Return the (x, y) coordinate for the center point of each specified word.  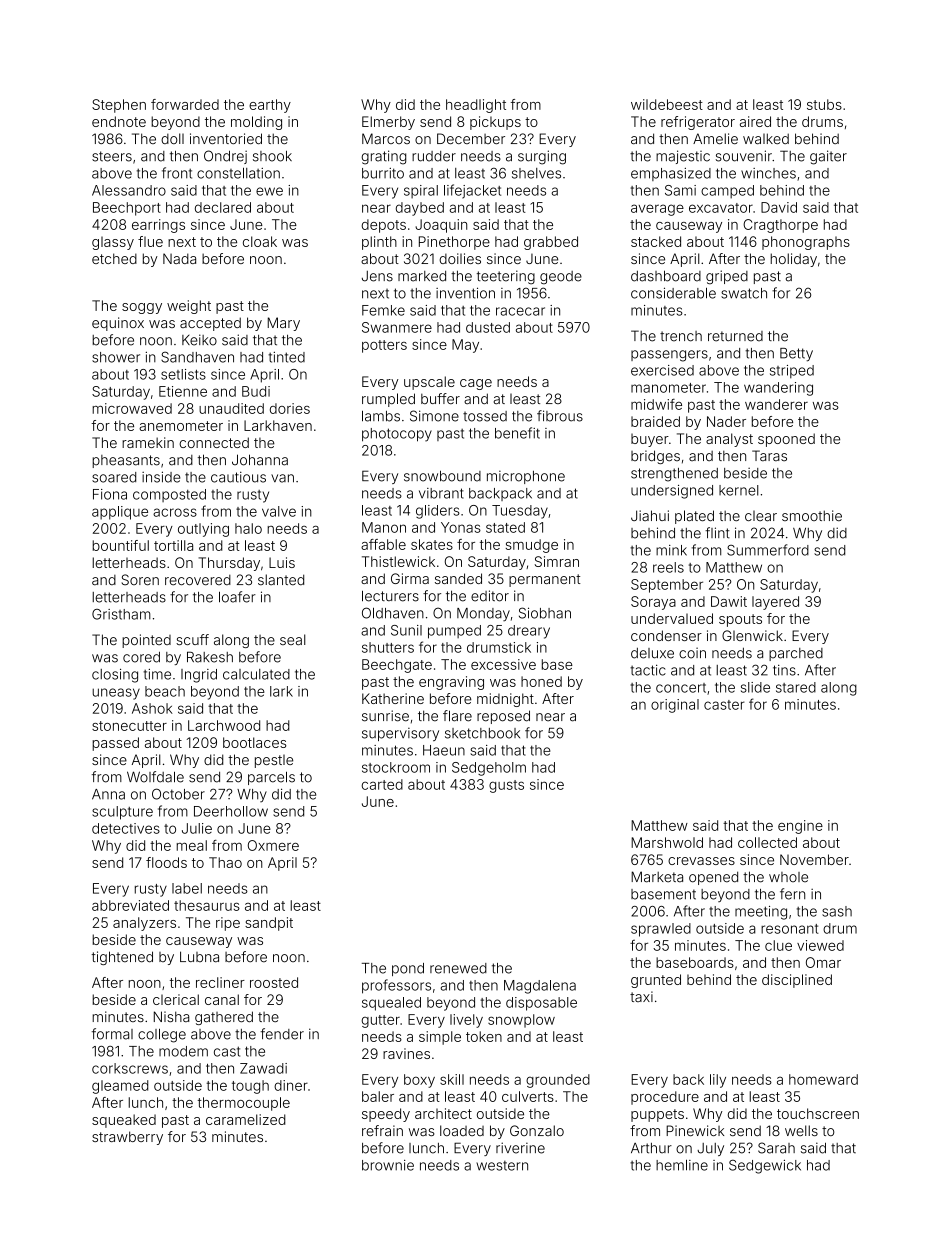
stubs (824, 104)
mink (671, 550)
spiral (421, 191)
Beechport (127, 209)
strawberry (127, 1138)
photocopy (397, 435)
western (502, 1166)
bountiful (120, 545)
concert (681, 688)
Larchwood (224, 725)
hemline (682, 1165)
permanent (545, 580)
